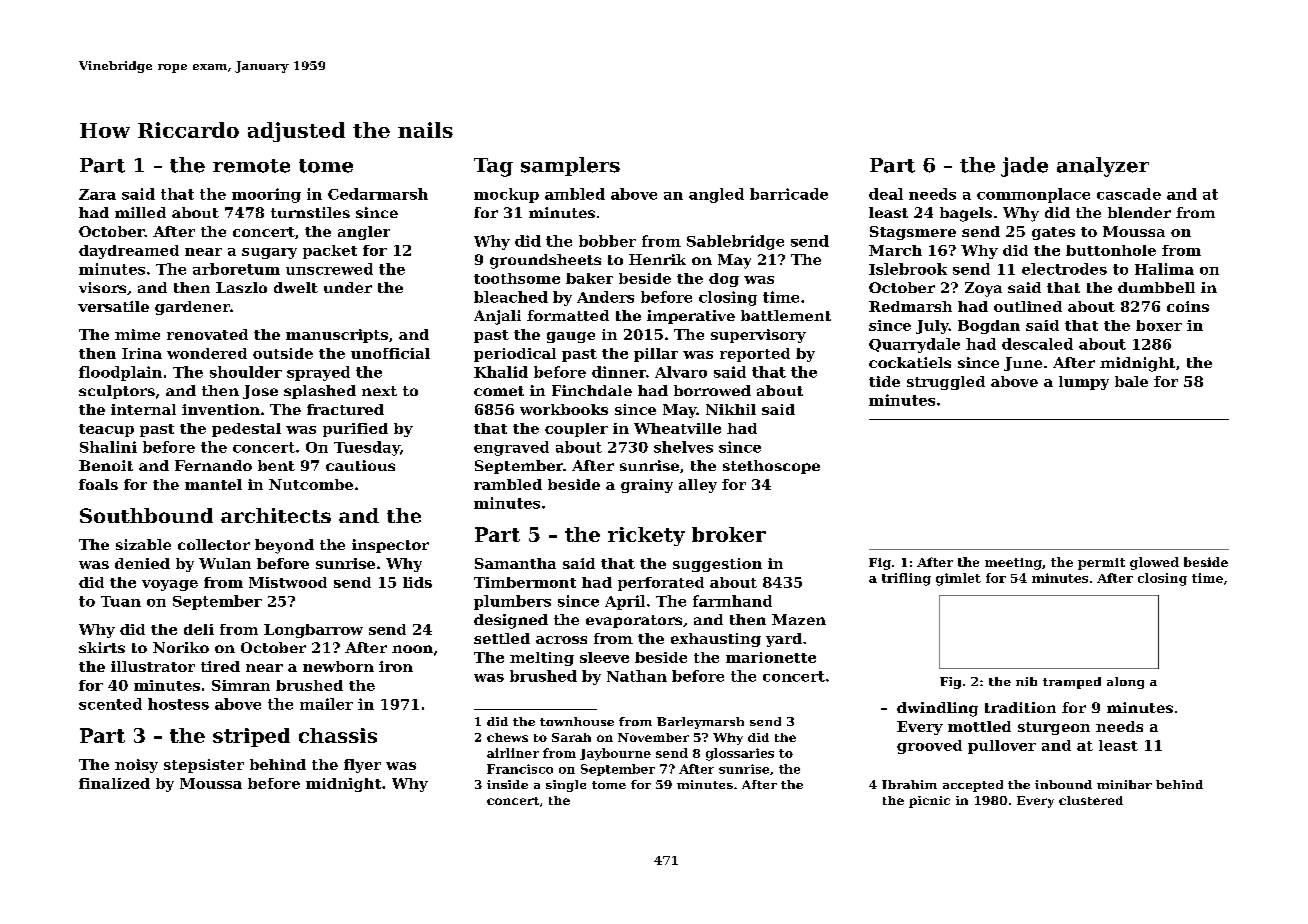  Describe the element at coordinates (1131, 381) in the page. I see `bale` at that location.
